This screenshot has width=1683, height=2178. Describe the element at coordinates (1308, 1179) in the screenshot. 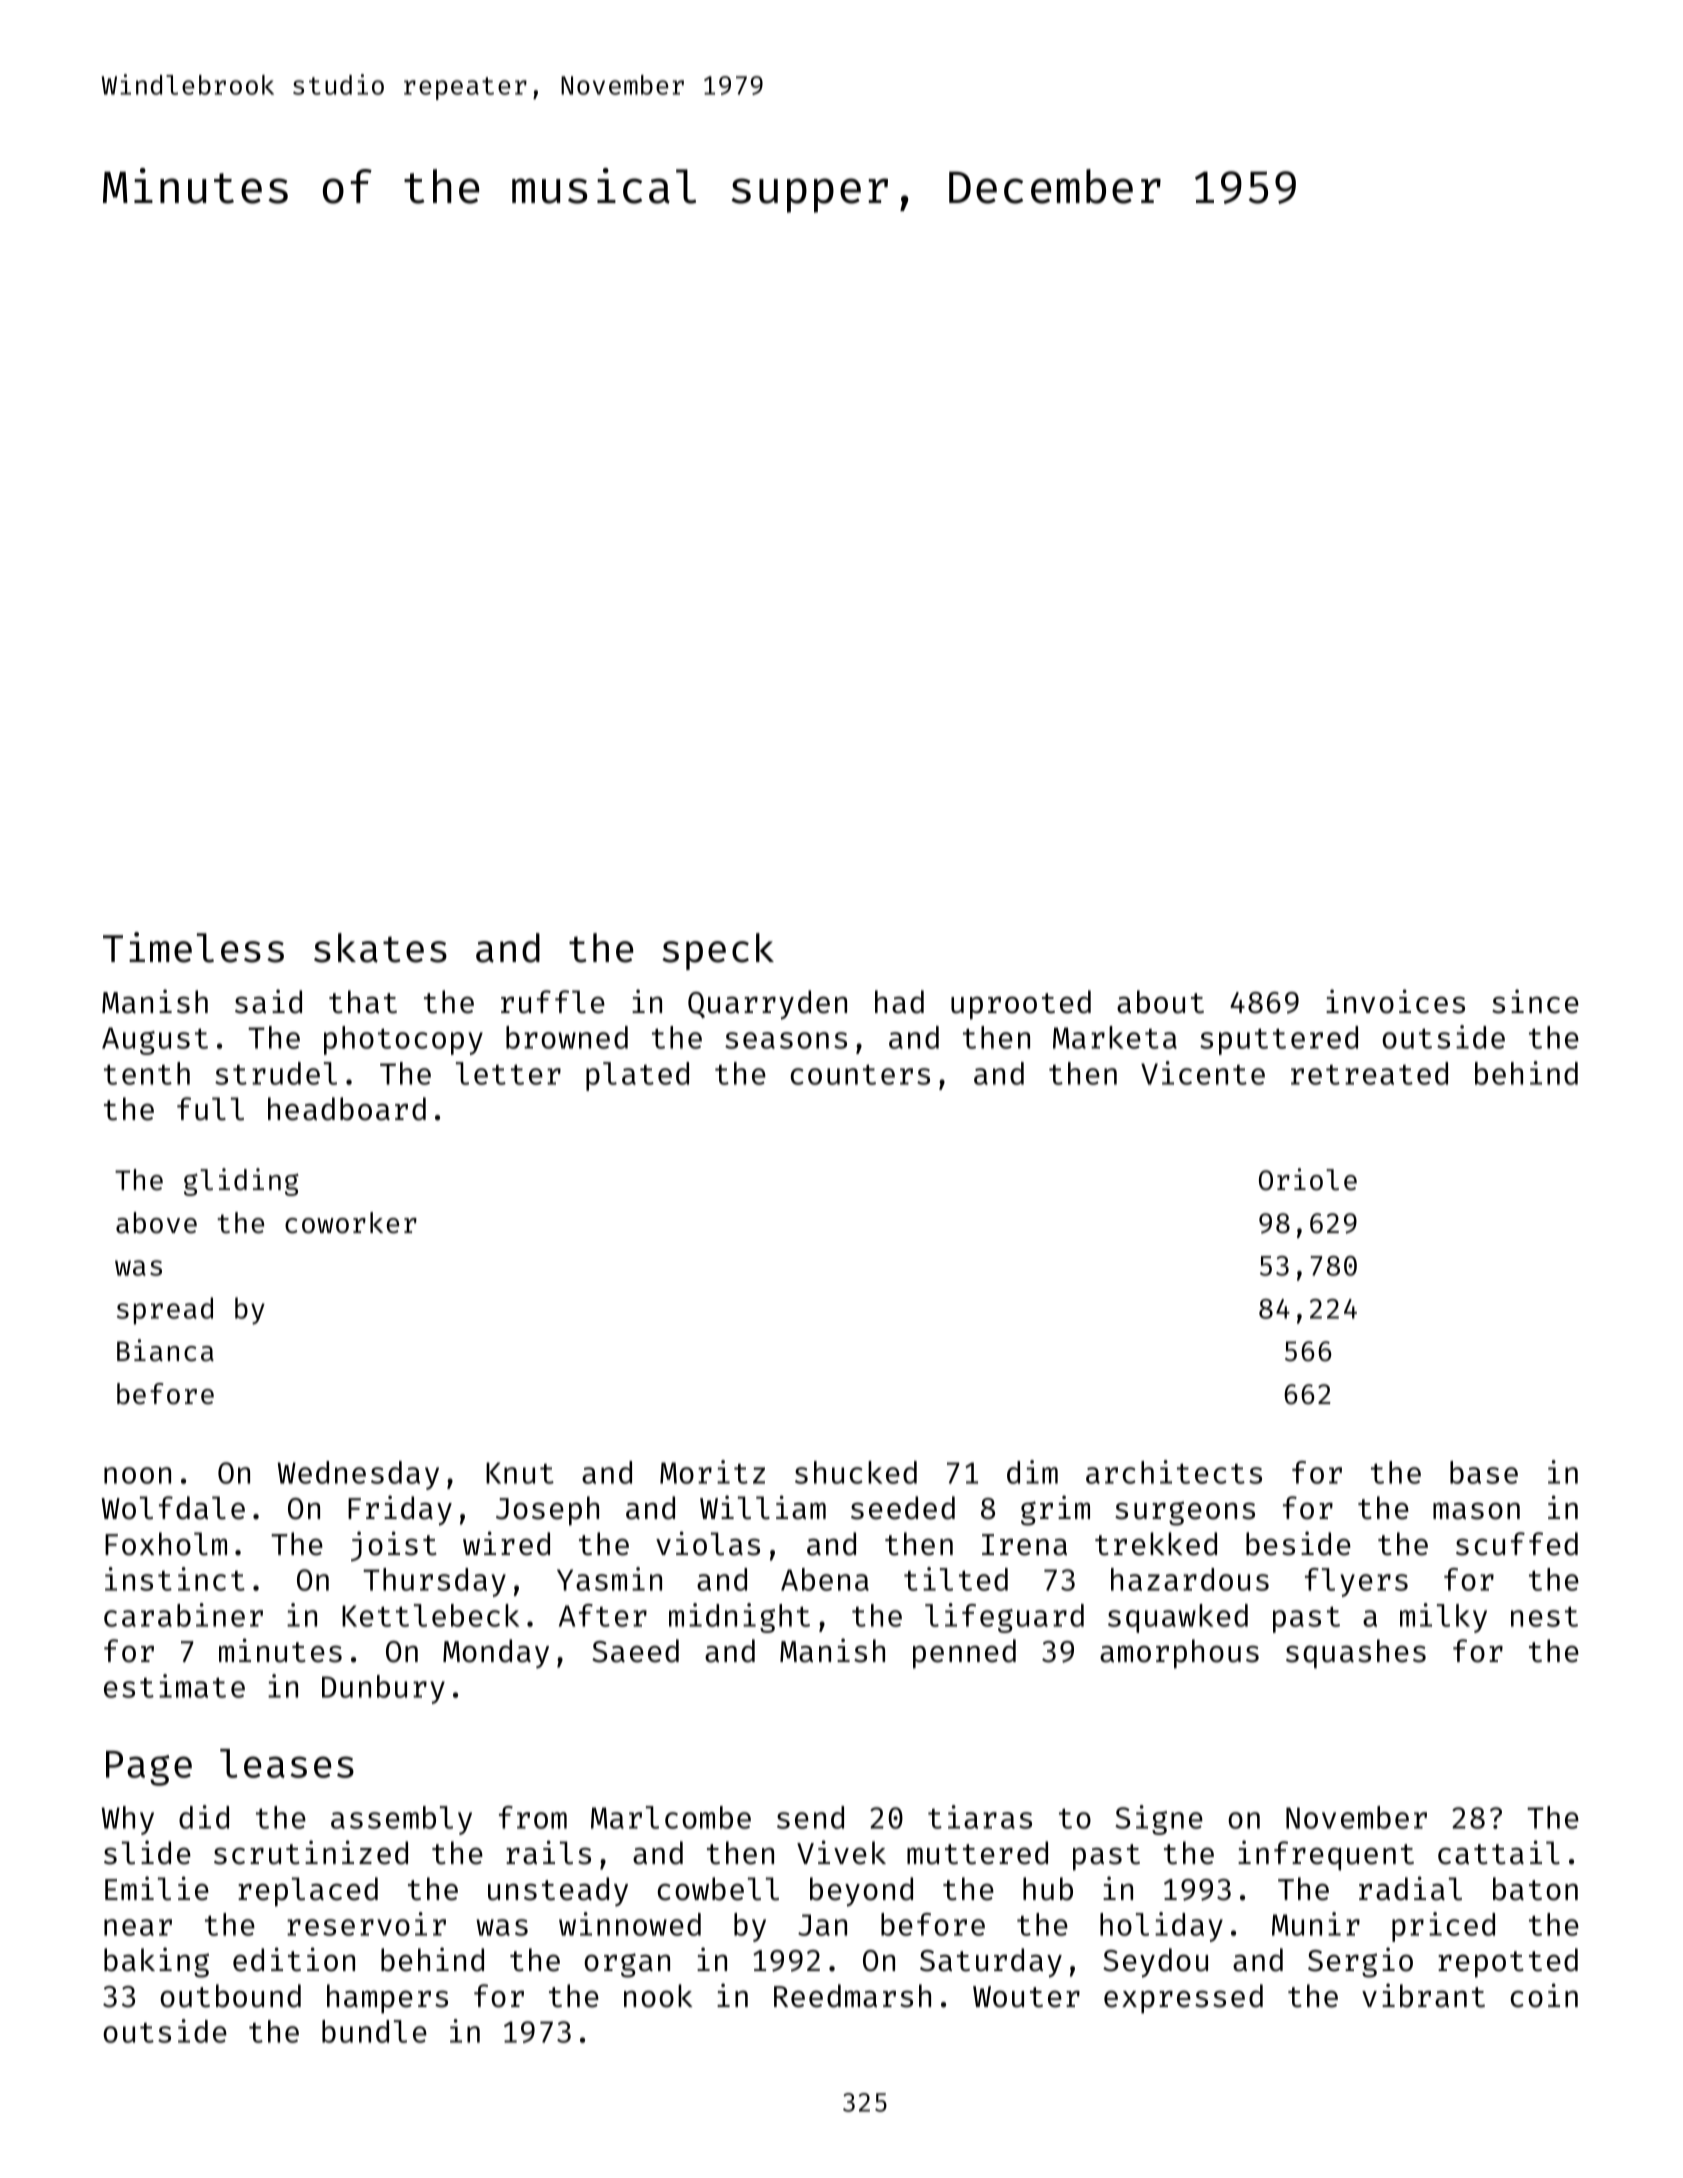

I see `Oriole` at that location.
